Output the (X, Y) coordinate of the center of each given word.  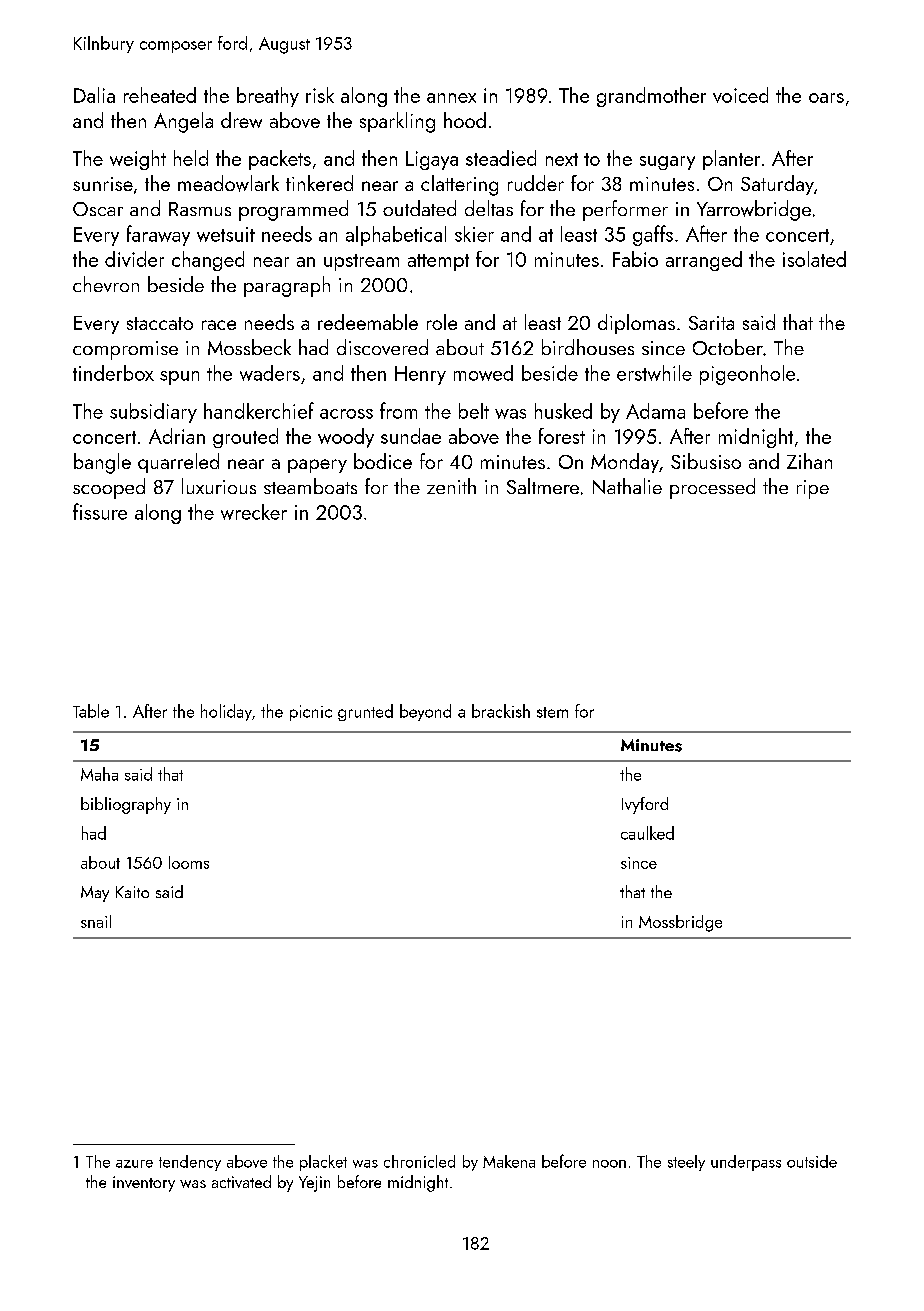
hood (465, 120)
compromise (125, 350)
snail (96, 921)
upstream (361, 262)
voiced (740, 95)
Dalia (94, 95)
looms (189, 862)
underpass (746, 1163)
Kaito (132, 892)
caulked (647, 833)
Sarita (711, 323)
